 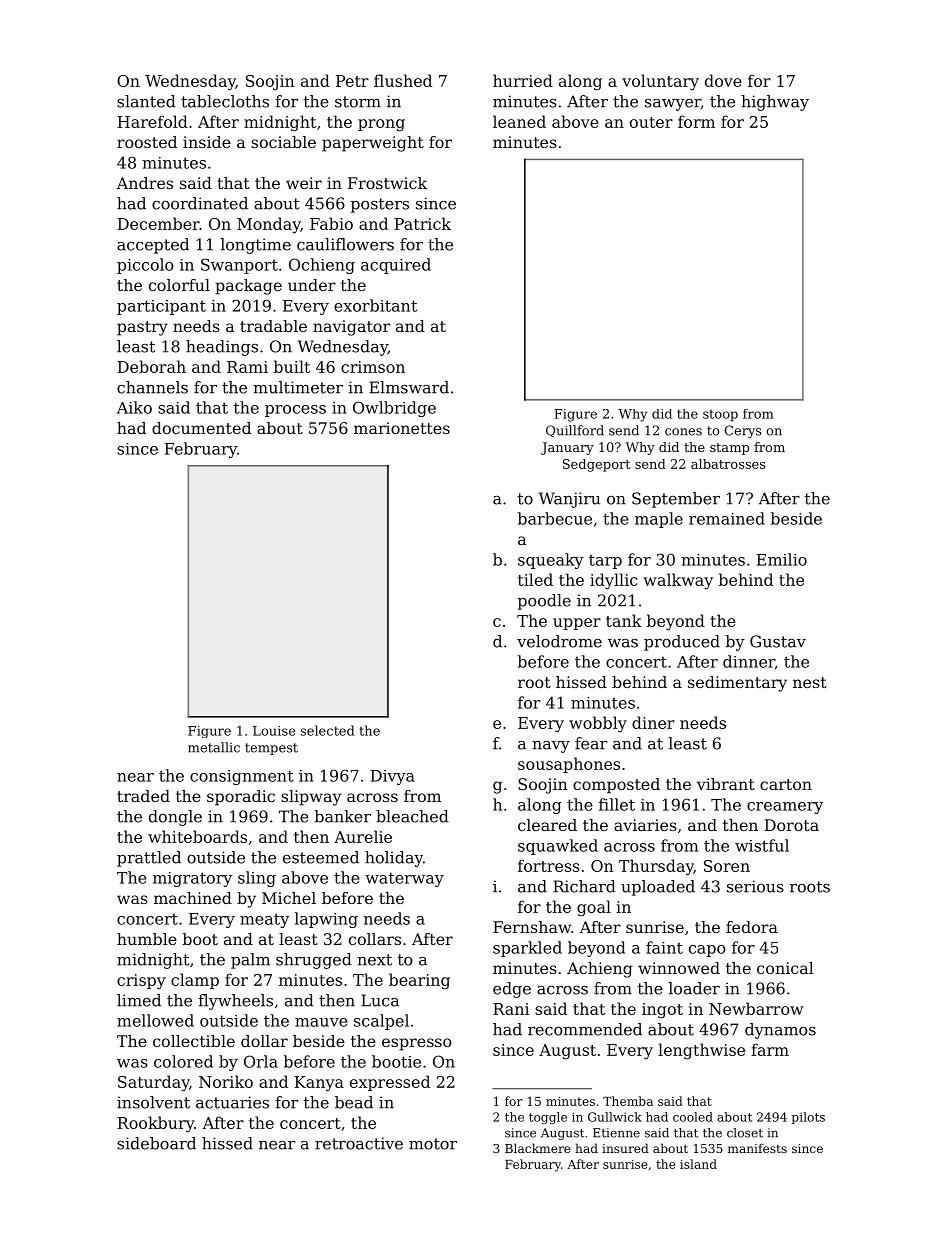 I want to click on tank, so click(x=624, y=620).
